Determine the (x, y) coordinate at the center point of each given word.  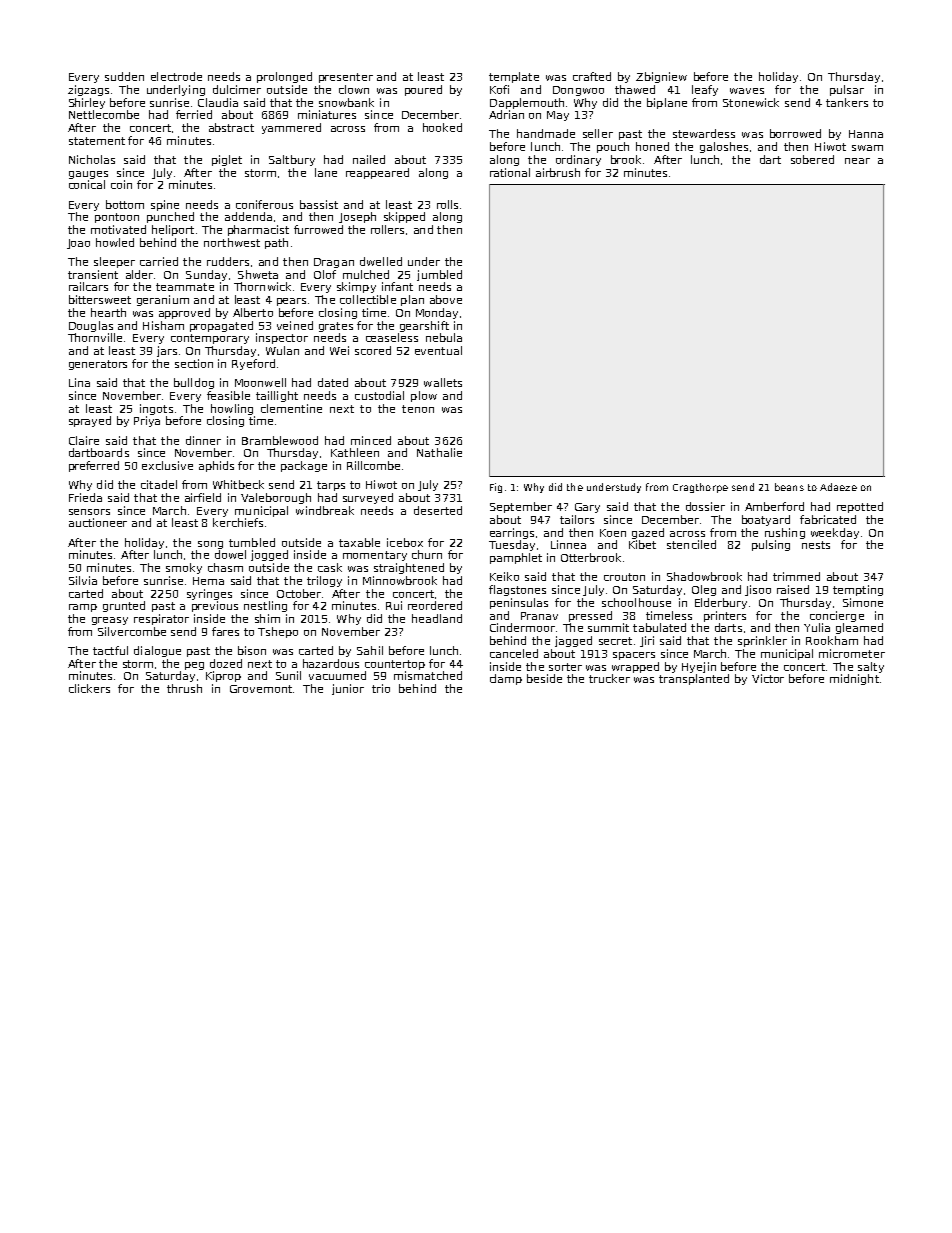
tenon (418, 409)
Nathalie (439, 452)
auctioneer (98, 522)
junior (348, 689)
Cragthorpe (700, 488)
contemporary (210, 339)
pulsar (847, 90)
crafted (592, 76)
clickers (89, 688)
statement (97, 141)
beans (789, 487)
